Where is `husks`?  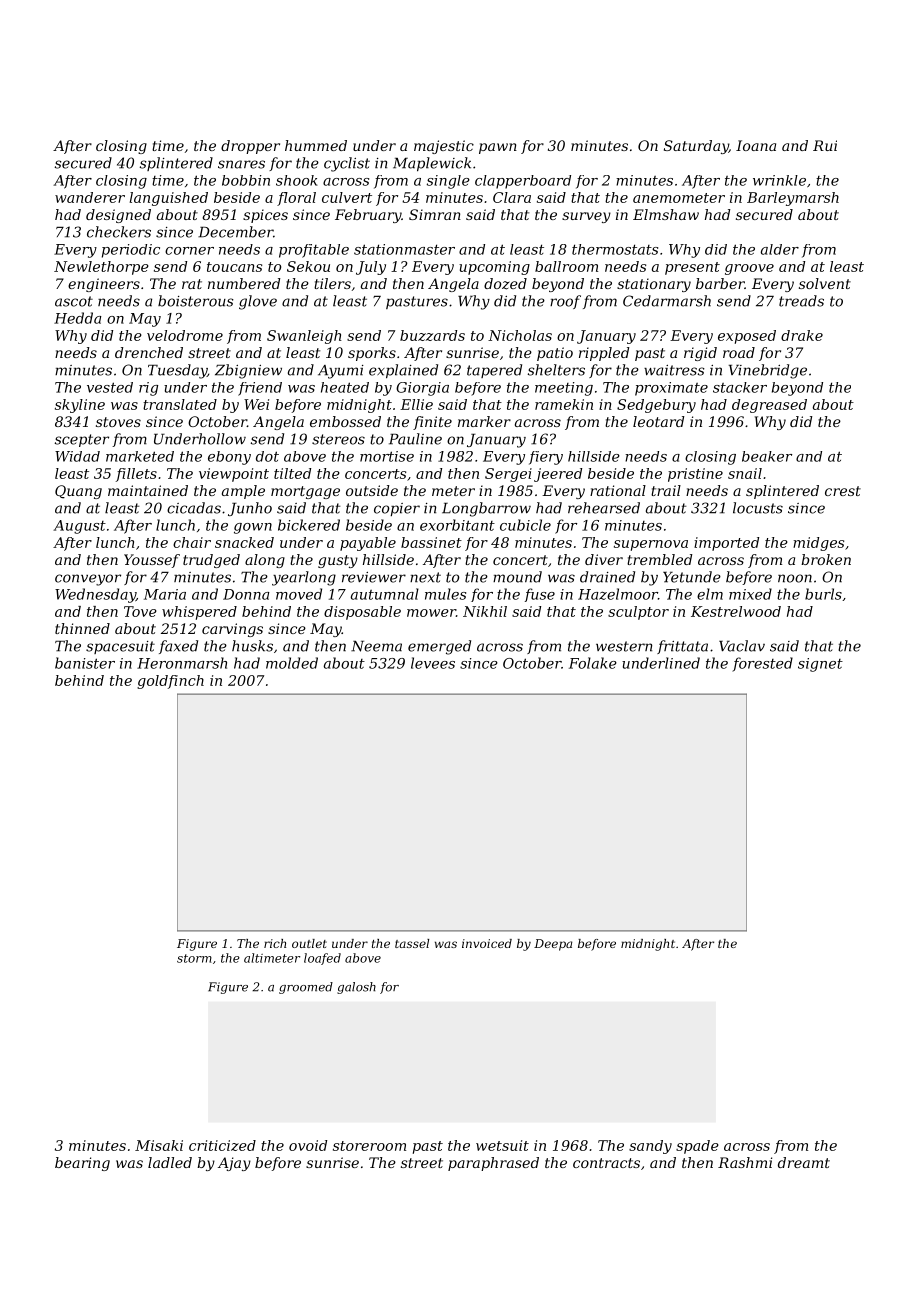
husks is located at coordinates (252, 646).
